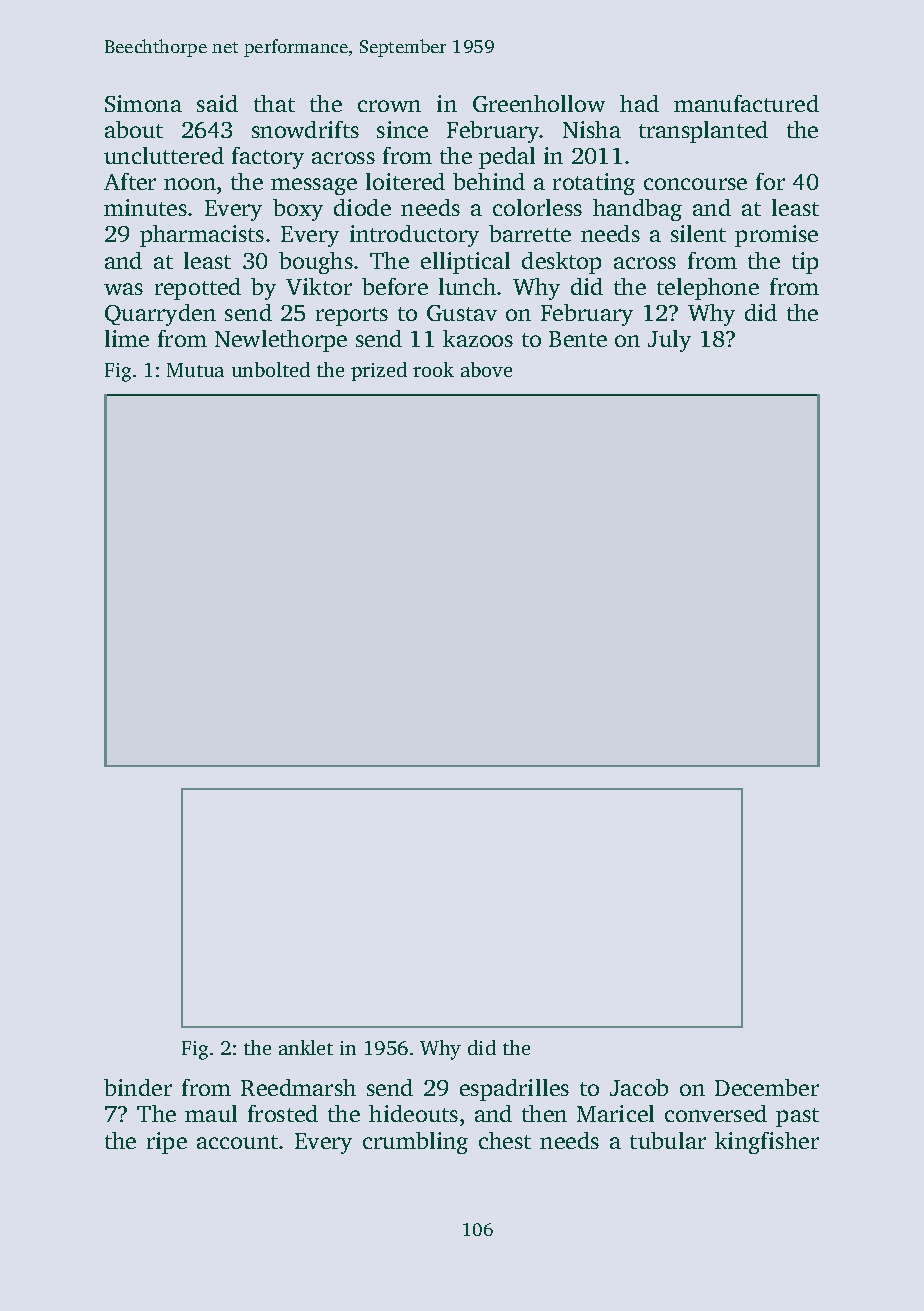  I want to click on rook, so click(433, 369).
